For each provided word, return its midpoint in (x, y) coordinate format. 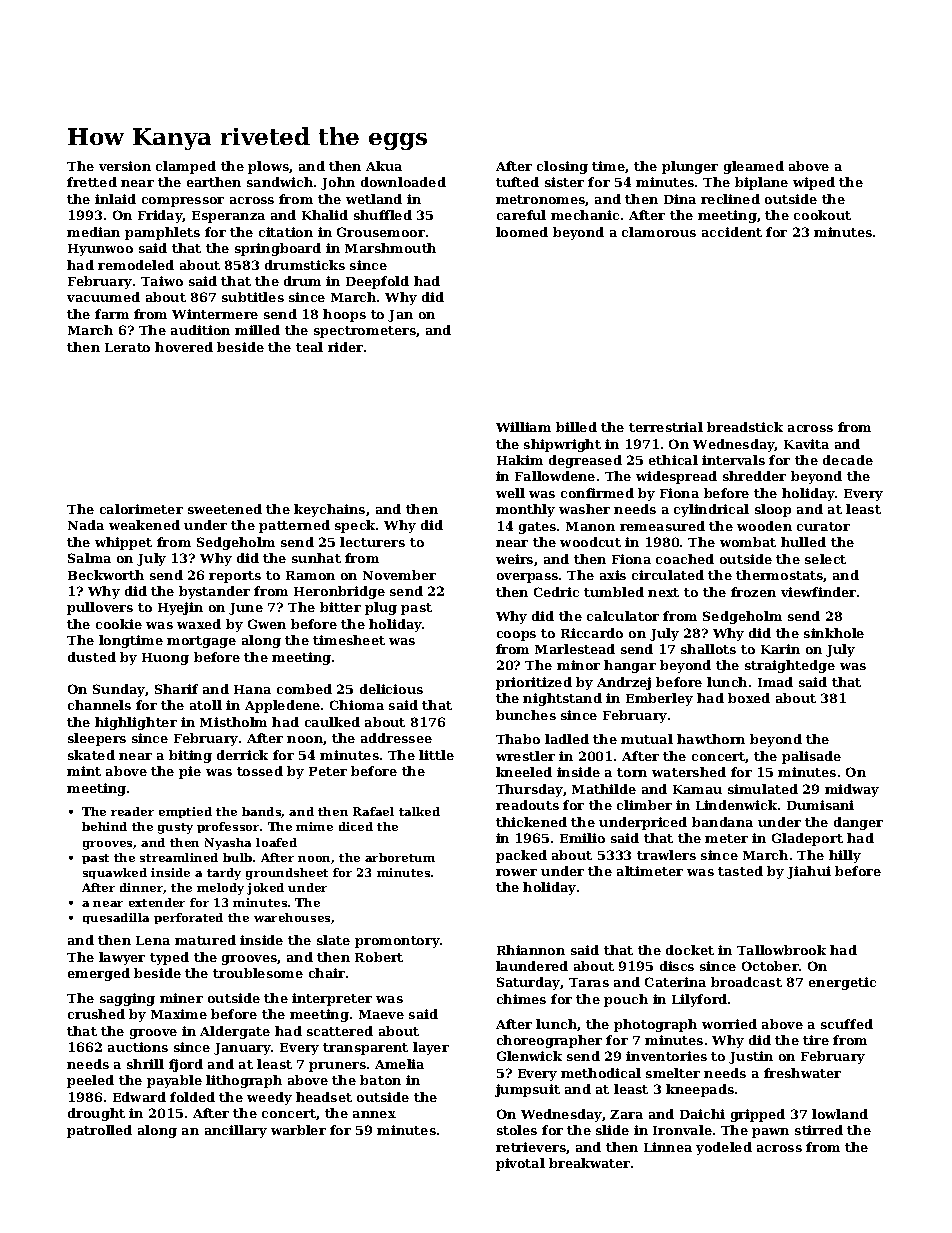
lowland (840, 1114)
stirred (819, 1130)
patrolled (99, 1131)
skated (91, 755)
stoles (517, 1130)
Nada (86, 525)
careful (521, 215)
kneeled (524, 772)
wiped (814, 183)
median (93, 232)
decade (848, 460)
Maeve (381, 1014)
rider (345, 347)
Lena (153, 940)
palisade (811, 757)
